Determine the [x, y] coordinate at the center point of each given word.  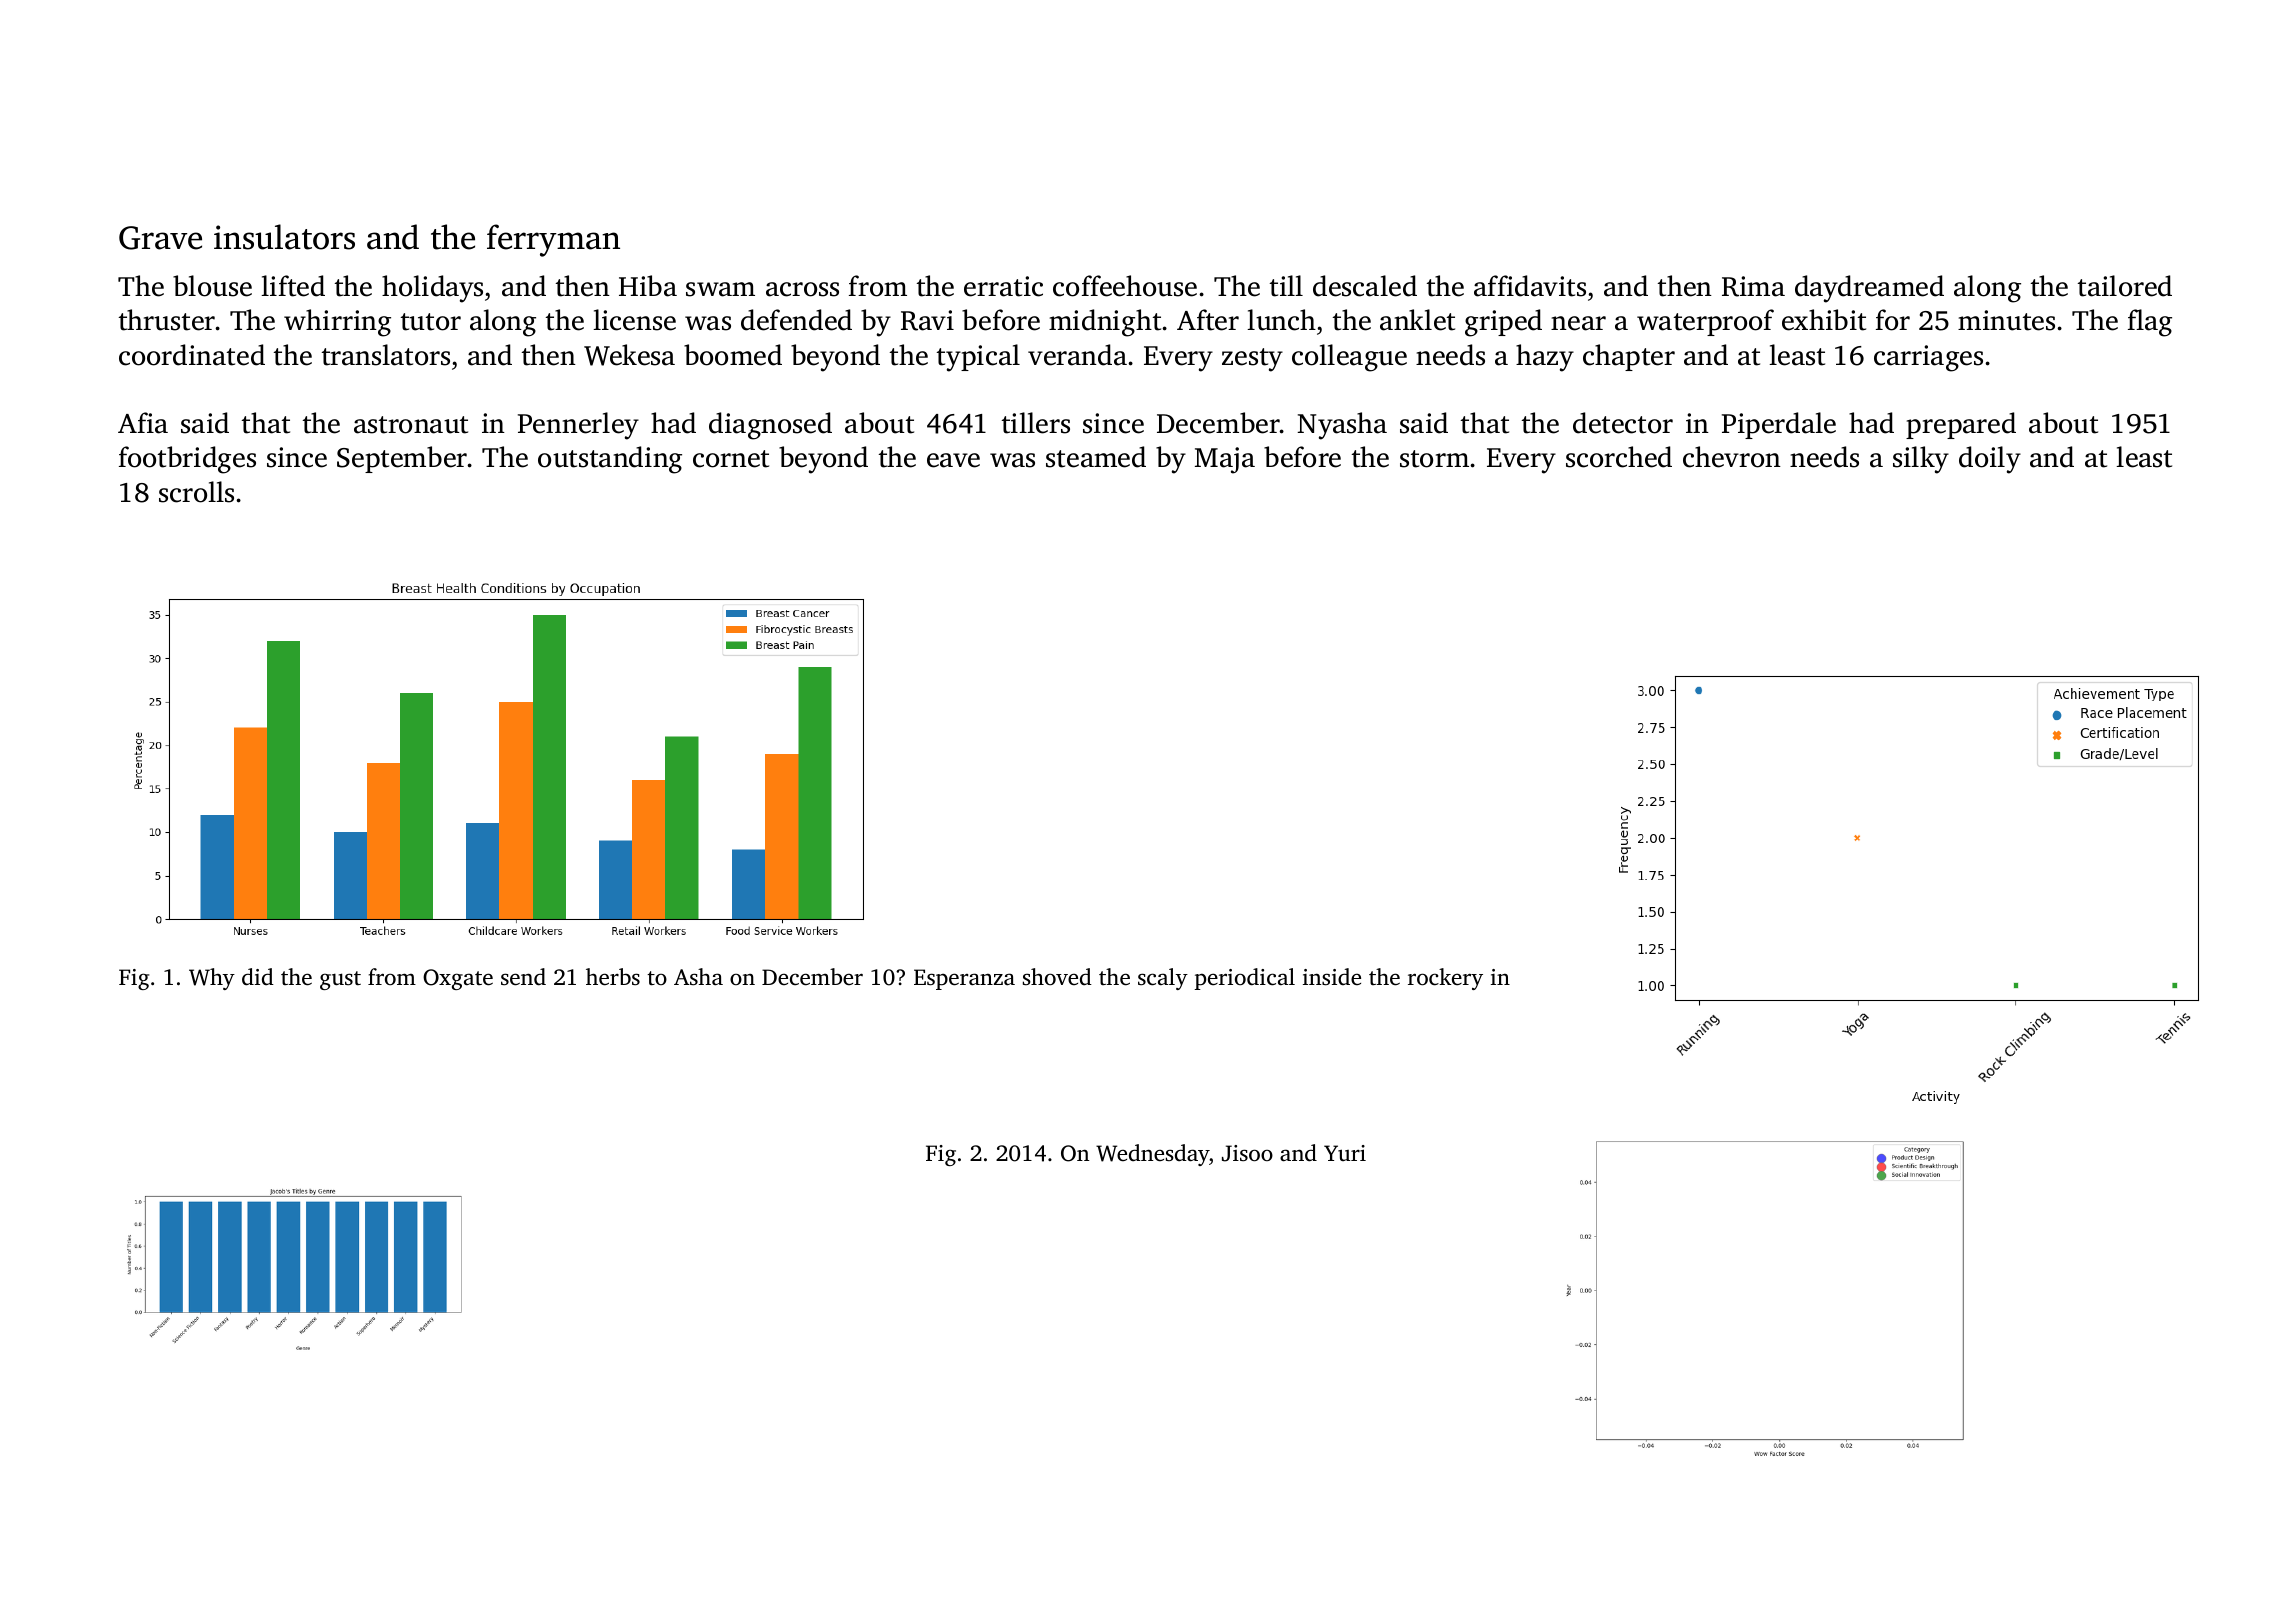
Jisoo [1247, 1153]
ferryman [553, 240]
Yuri [1345, 1153]
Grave [160, 238]
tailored [2125, 286]
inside [1332, 976]
